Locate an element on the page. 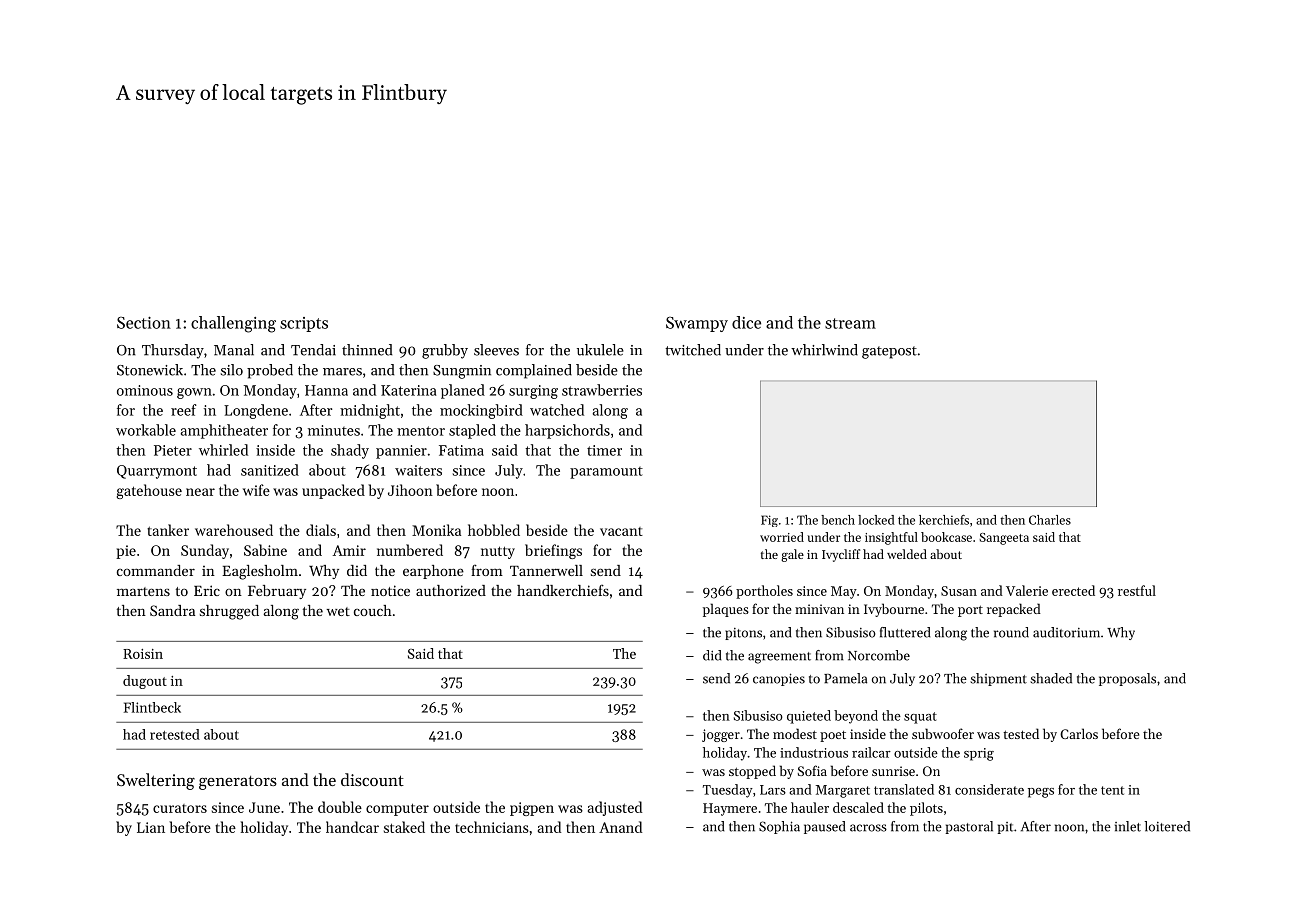 Image resolution: width=1308 pixels, height=924 pixels. Section is located at coordinates (144, 323).
